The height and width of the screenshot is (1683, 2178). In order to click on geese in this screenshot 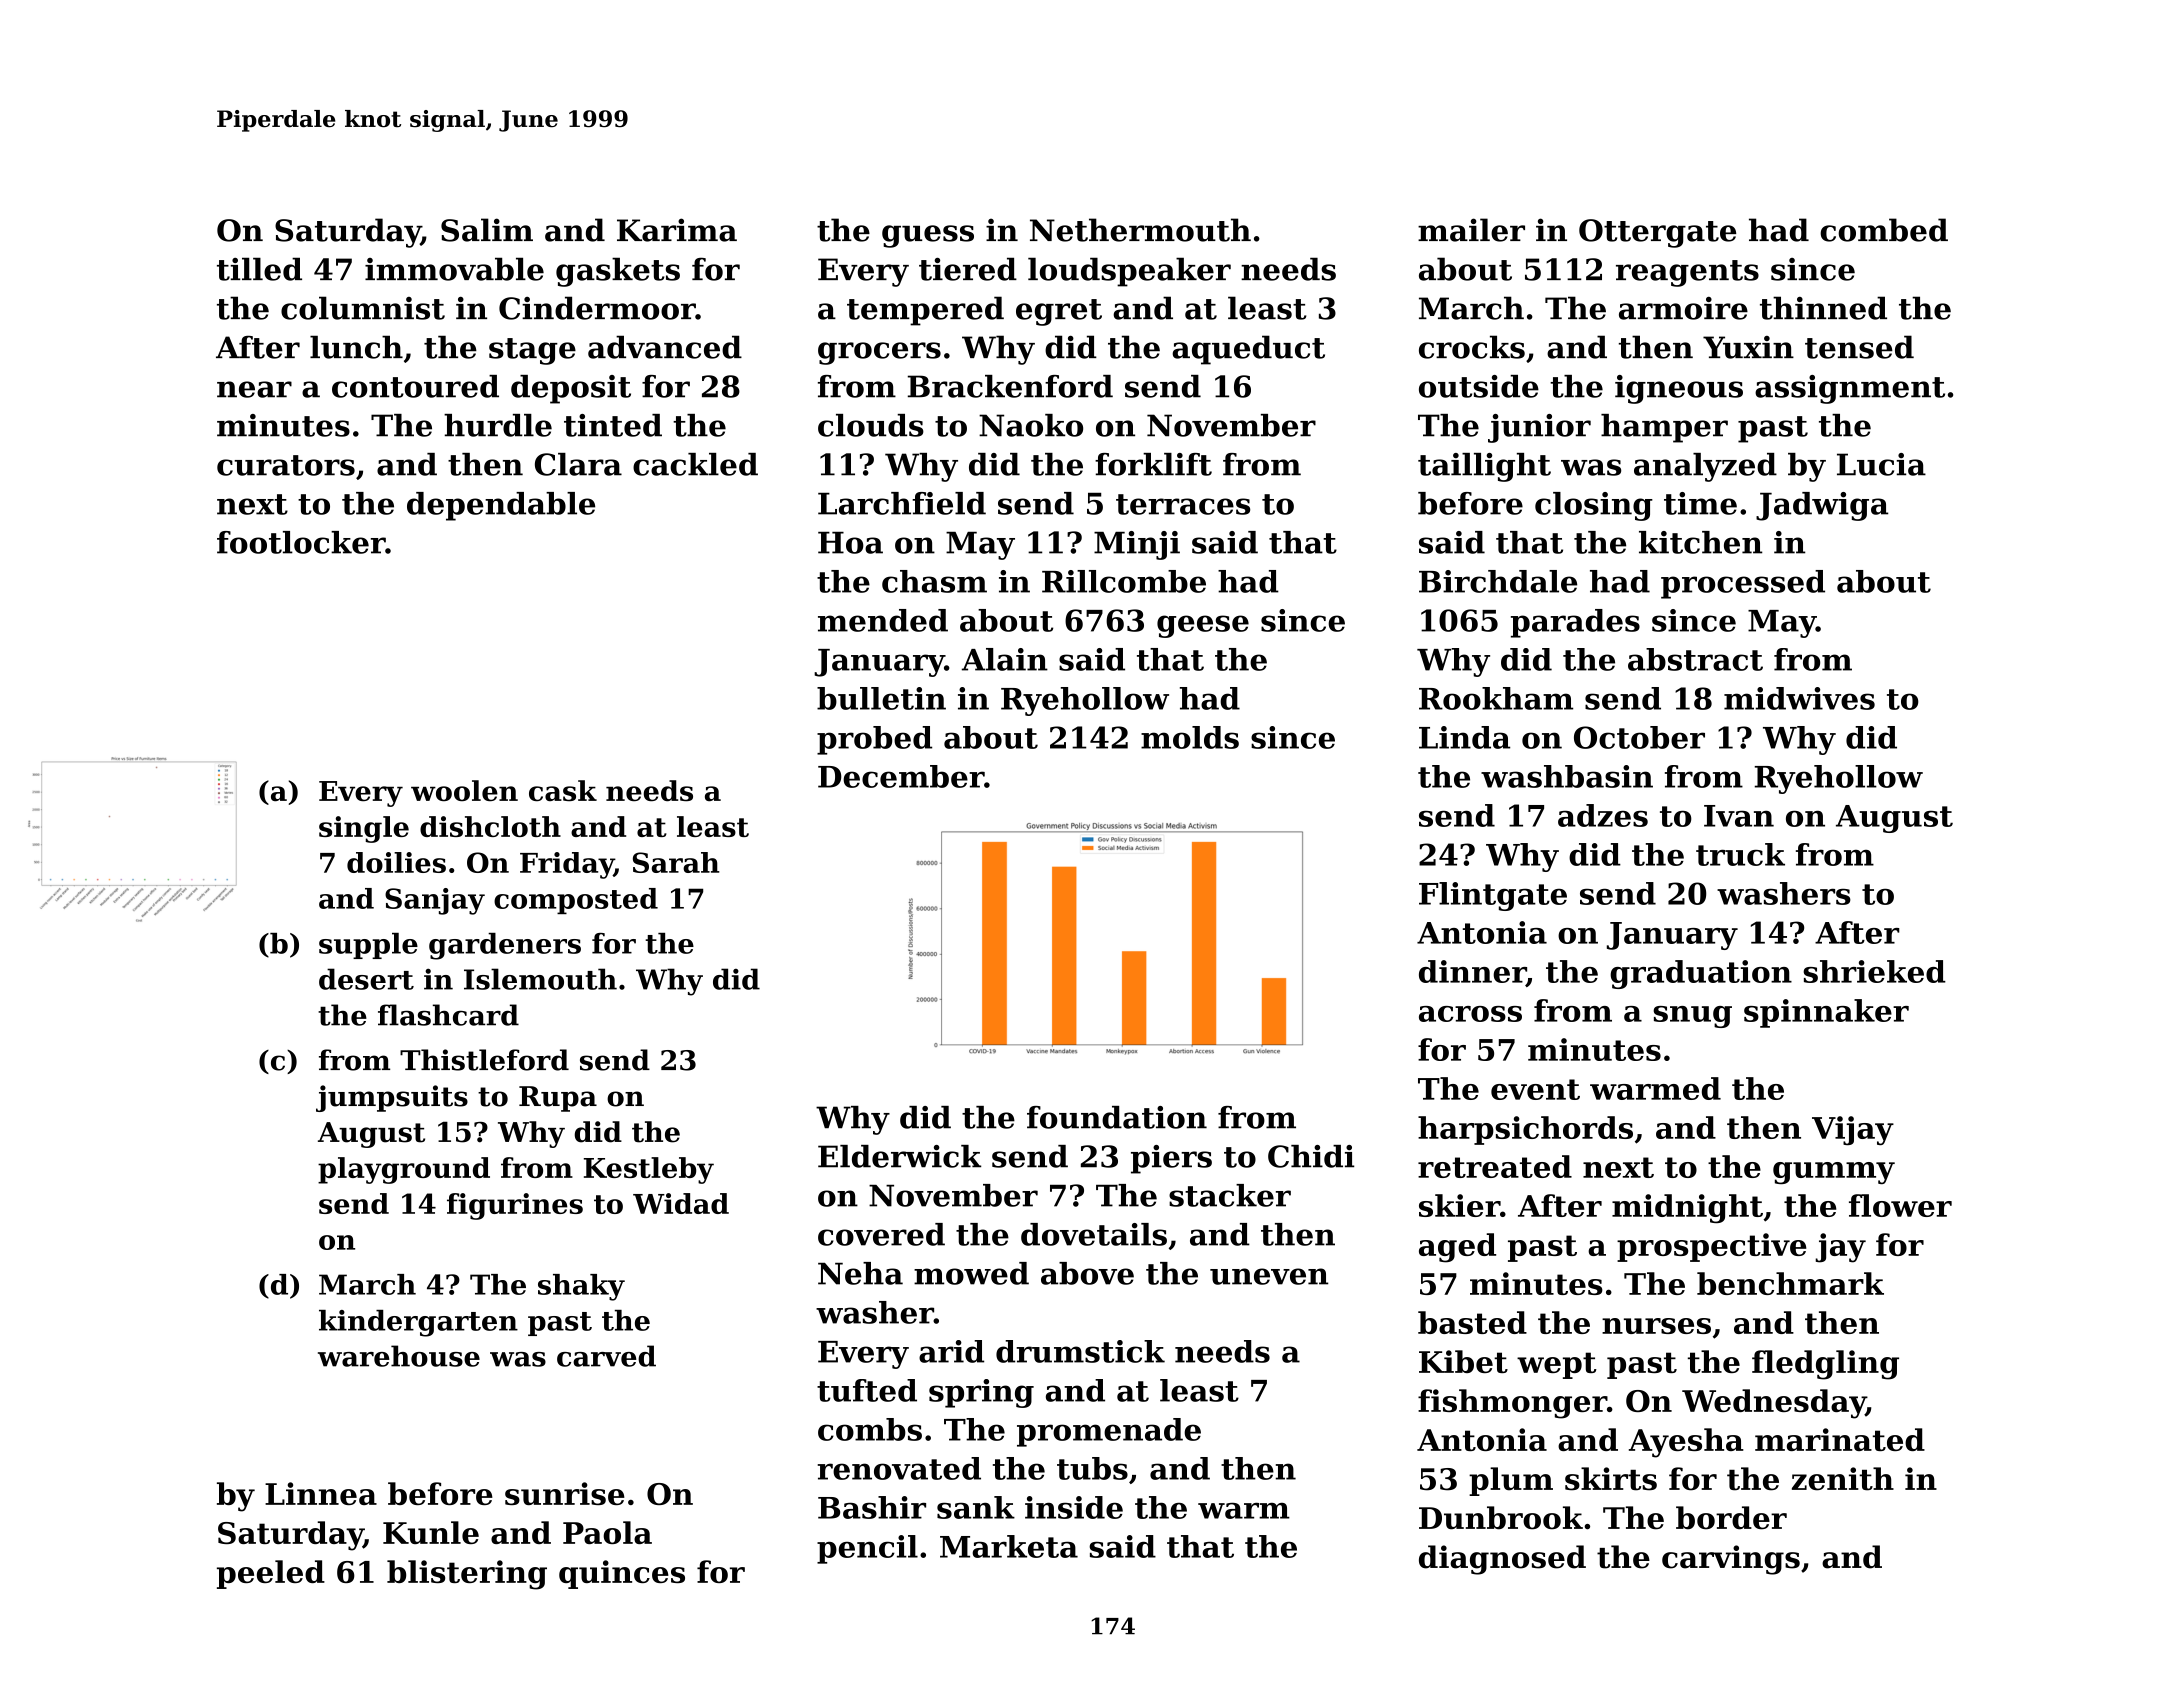, I will do `click(1203, 626)`.
